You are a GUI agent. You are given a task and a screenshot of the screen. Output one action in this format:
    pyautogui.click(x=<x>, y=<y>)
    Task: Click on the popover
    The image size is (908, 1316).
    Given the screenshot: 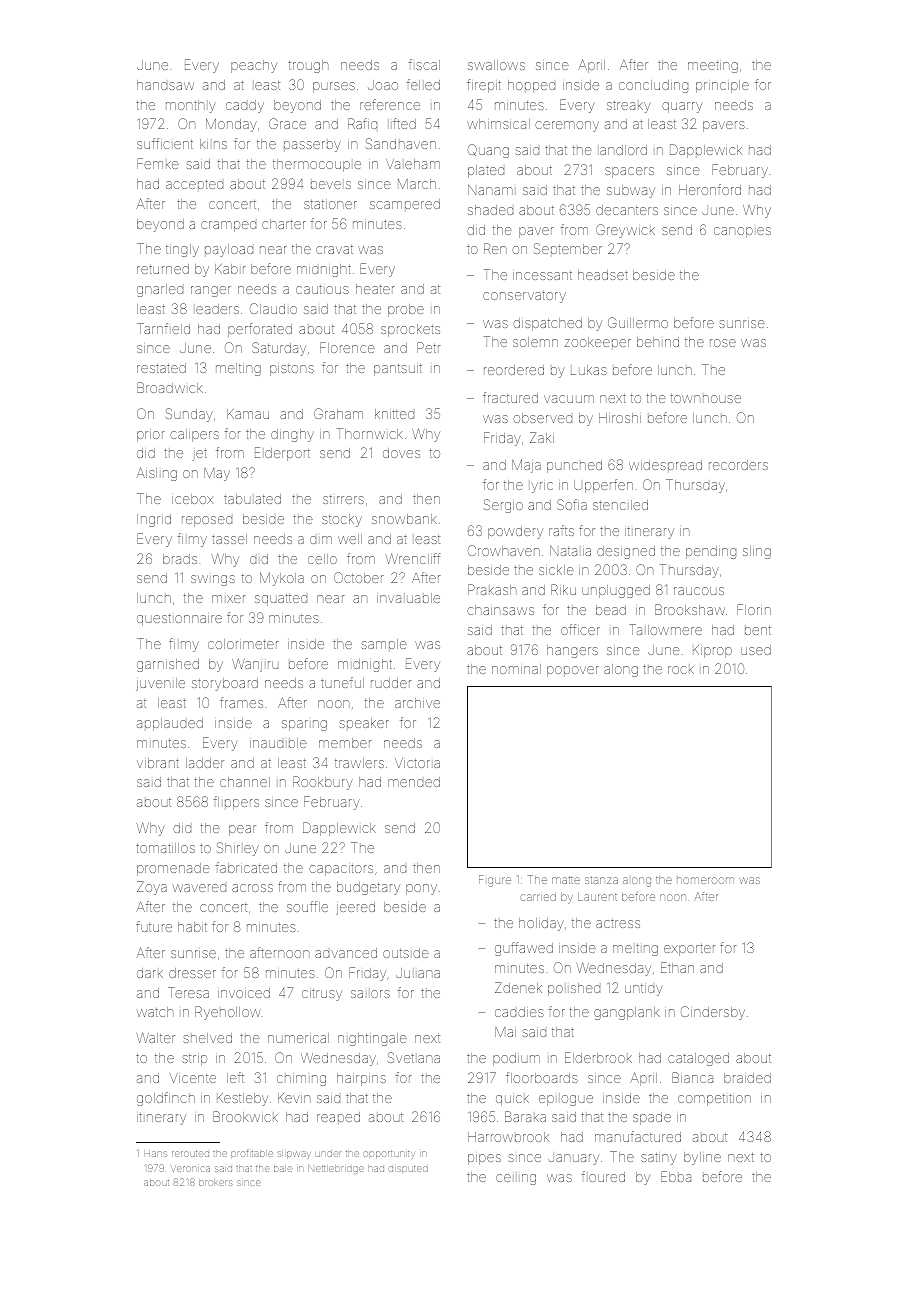 What is the action you would take?
    pyautogui.click(x=573, y=671)
